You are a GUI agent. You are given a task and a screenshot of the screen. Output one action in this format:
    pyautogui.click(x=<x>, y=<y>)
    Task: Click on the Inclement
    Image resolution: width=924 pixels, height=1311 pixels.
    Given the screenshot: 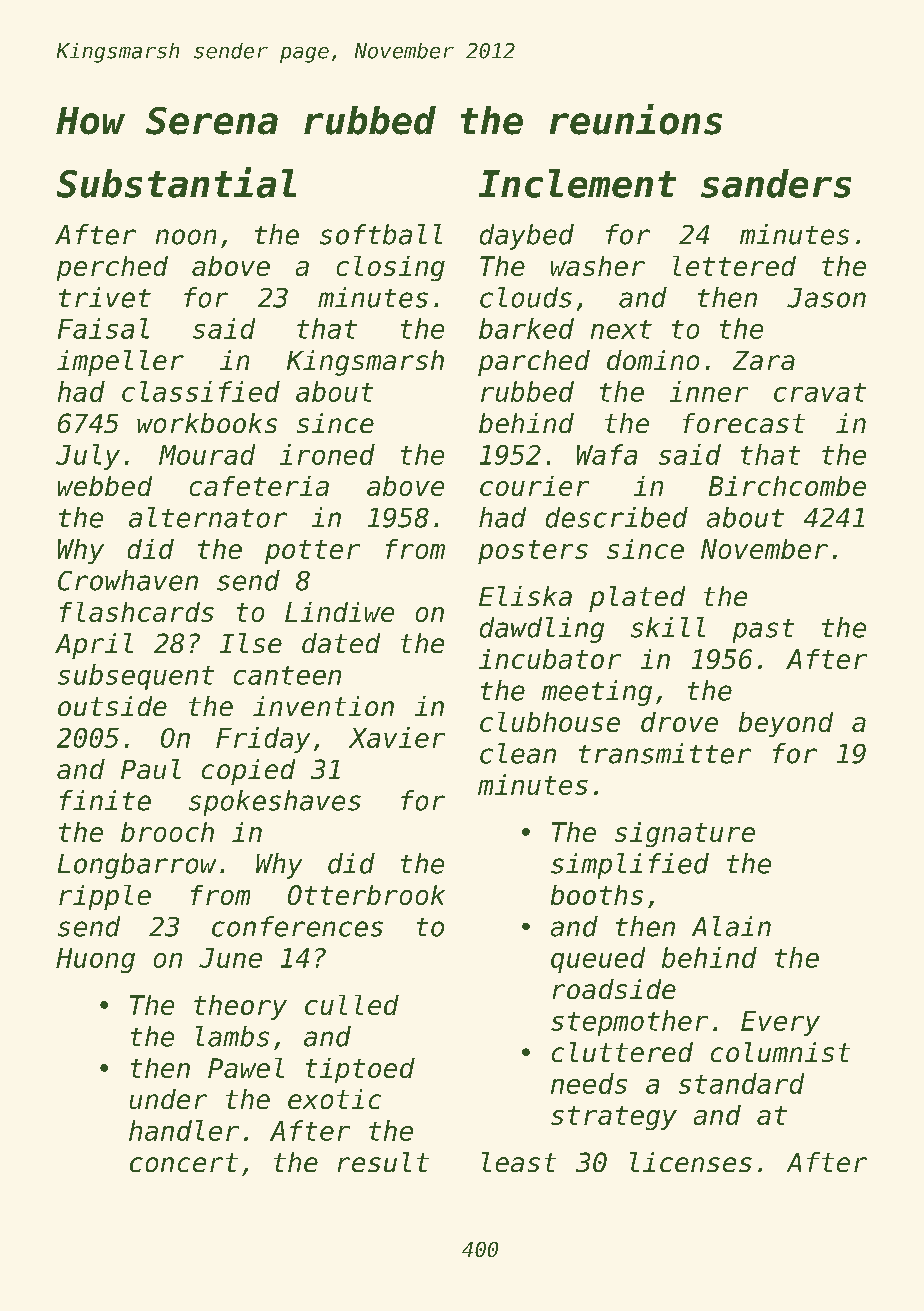 What is the action you would take?
    pyautogui.click(x=577, y=183)
